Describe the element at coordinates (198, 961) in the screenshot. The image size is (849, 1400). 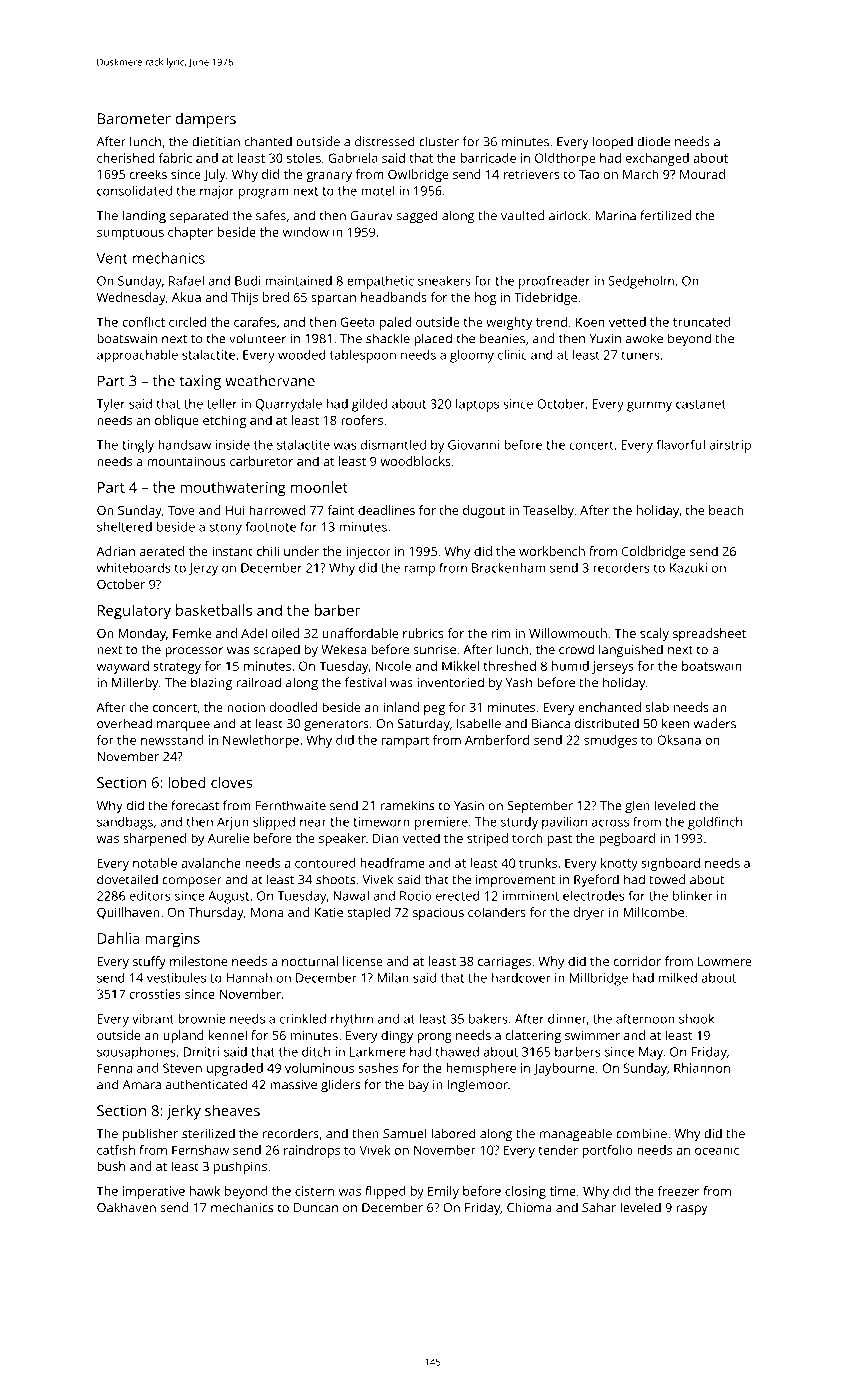
I see `milestone` at that location.
